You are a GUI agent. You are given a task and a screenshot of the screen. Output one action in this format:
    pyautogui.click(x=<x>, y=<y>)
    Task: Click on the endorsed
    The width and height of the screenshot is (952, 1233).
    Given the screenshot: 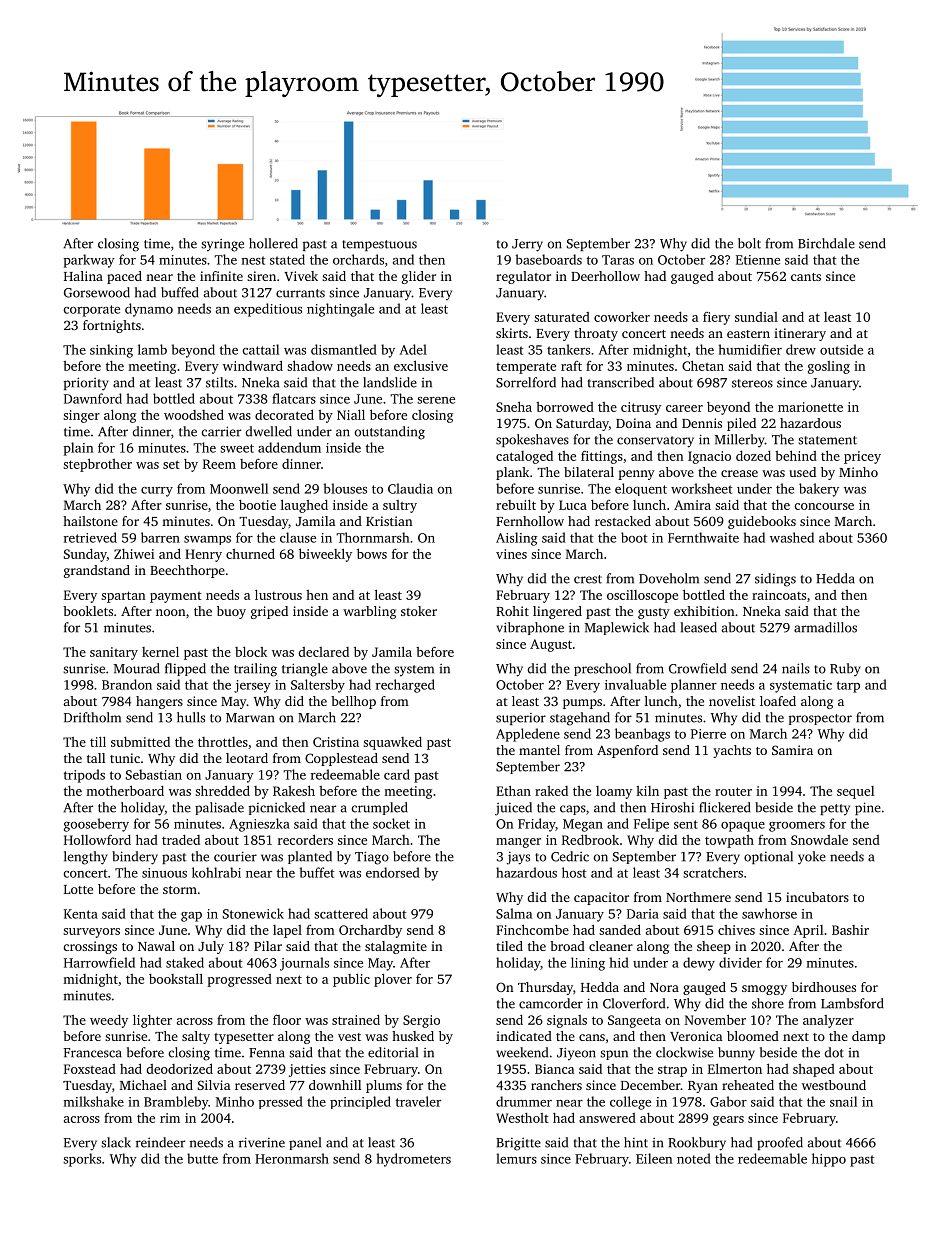 What is the action you would take?
    pyautogui.click(x=393, y=872)
